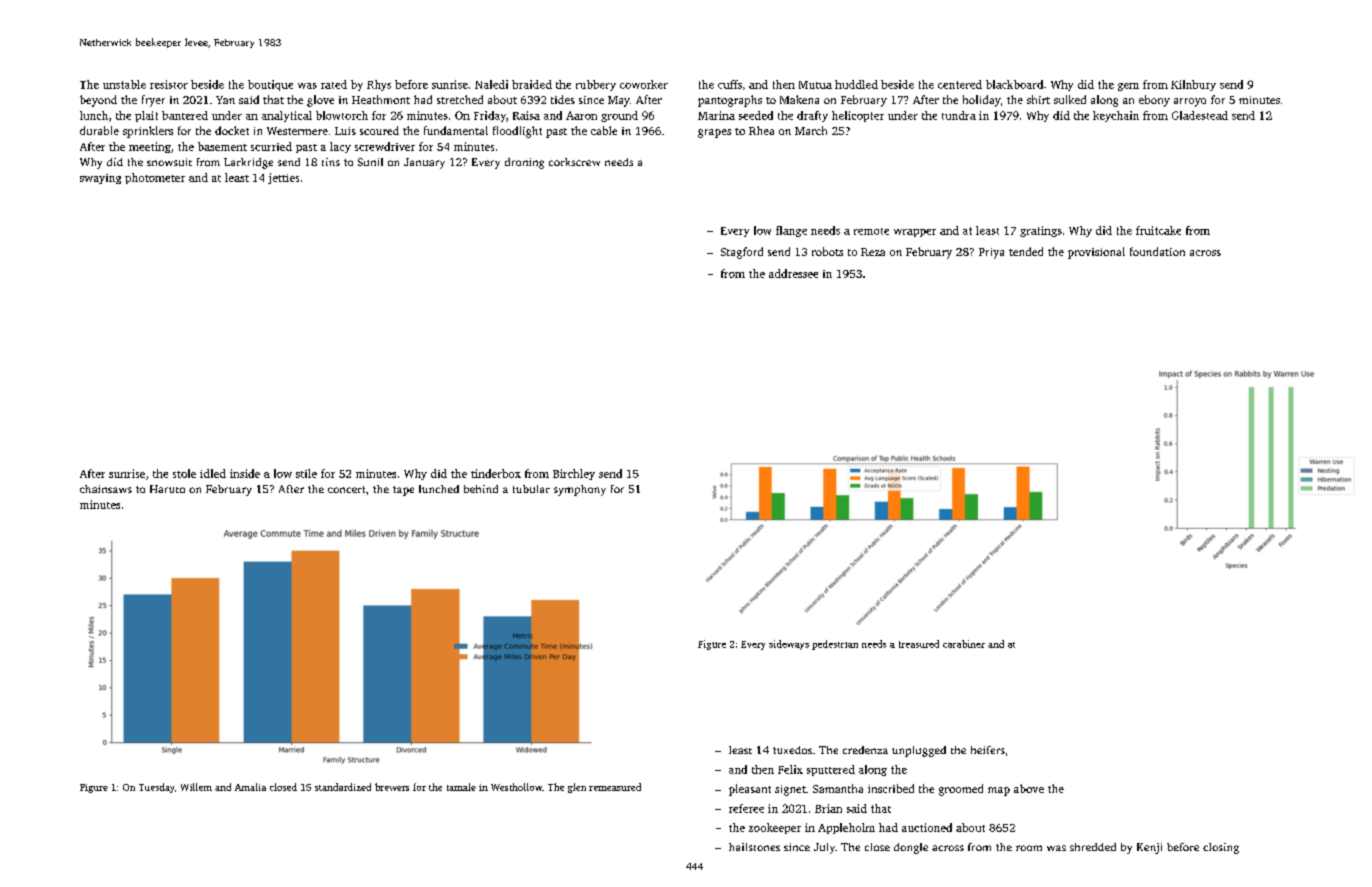 The image size is (1372, 887). What do you see at coordinates (792, 750) in the document?
I see `tuxedos` at bounding box center [792, 750].
